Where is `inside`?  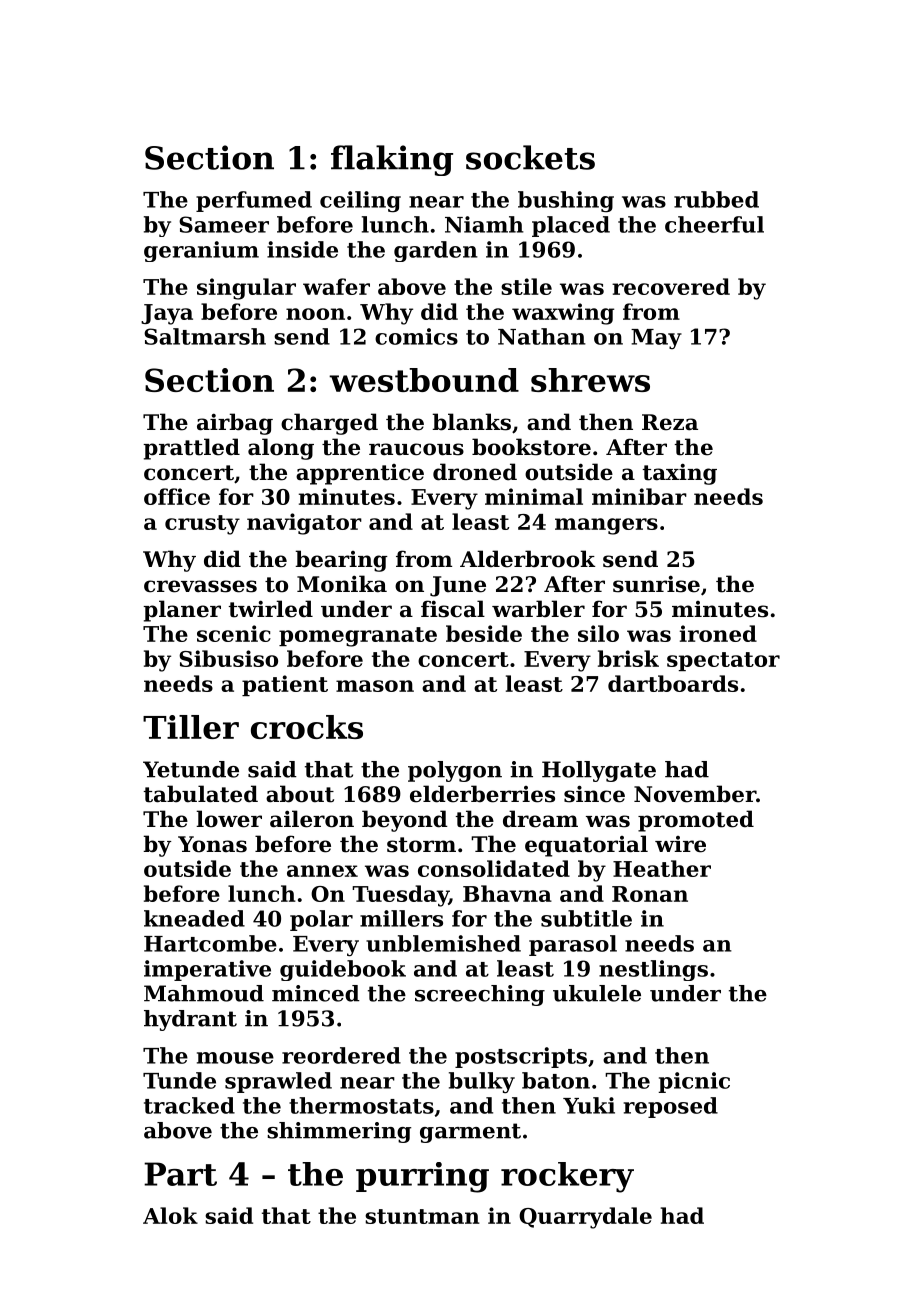 inside is located at coordinates (302, 249).
